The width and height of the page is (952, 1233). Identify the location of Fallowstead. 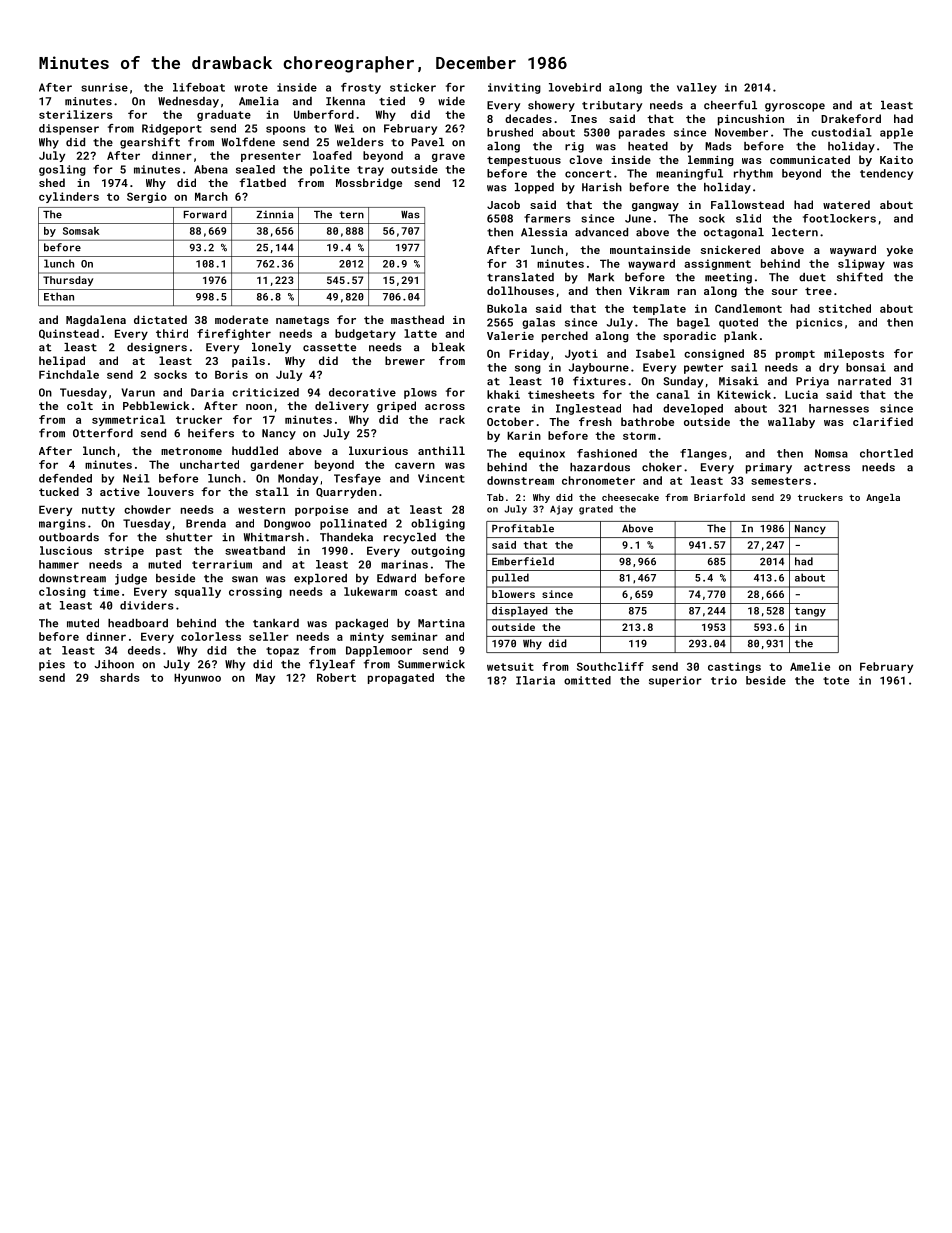
(747, 204).
